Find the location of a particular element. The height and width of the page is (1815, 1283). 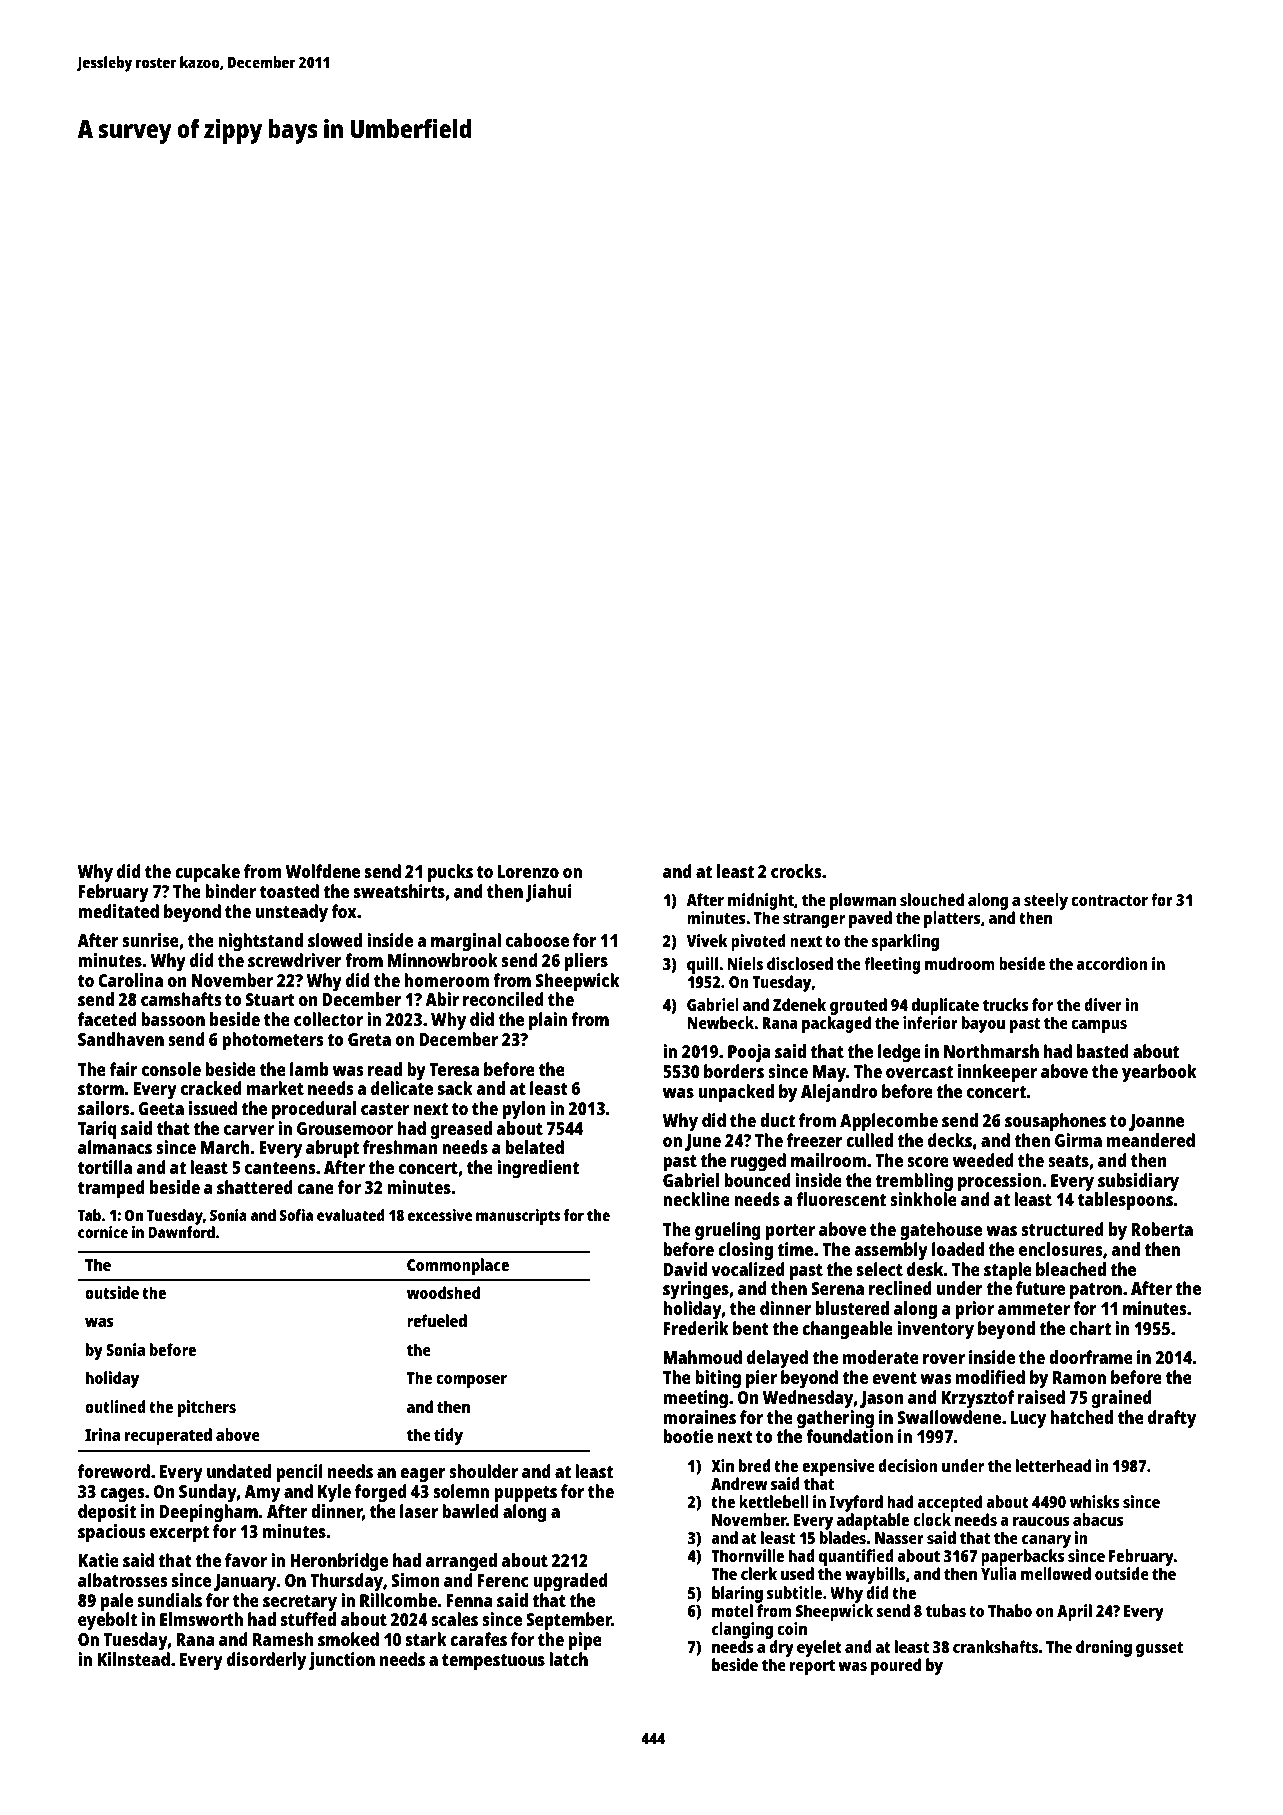

gusset is located at coordinates (1159, 1649).
